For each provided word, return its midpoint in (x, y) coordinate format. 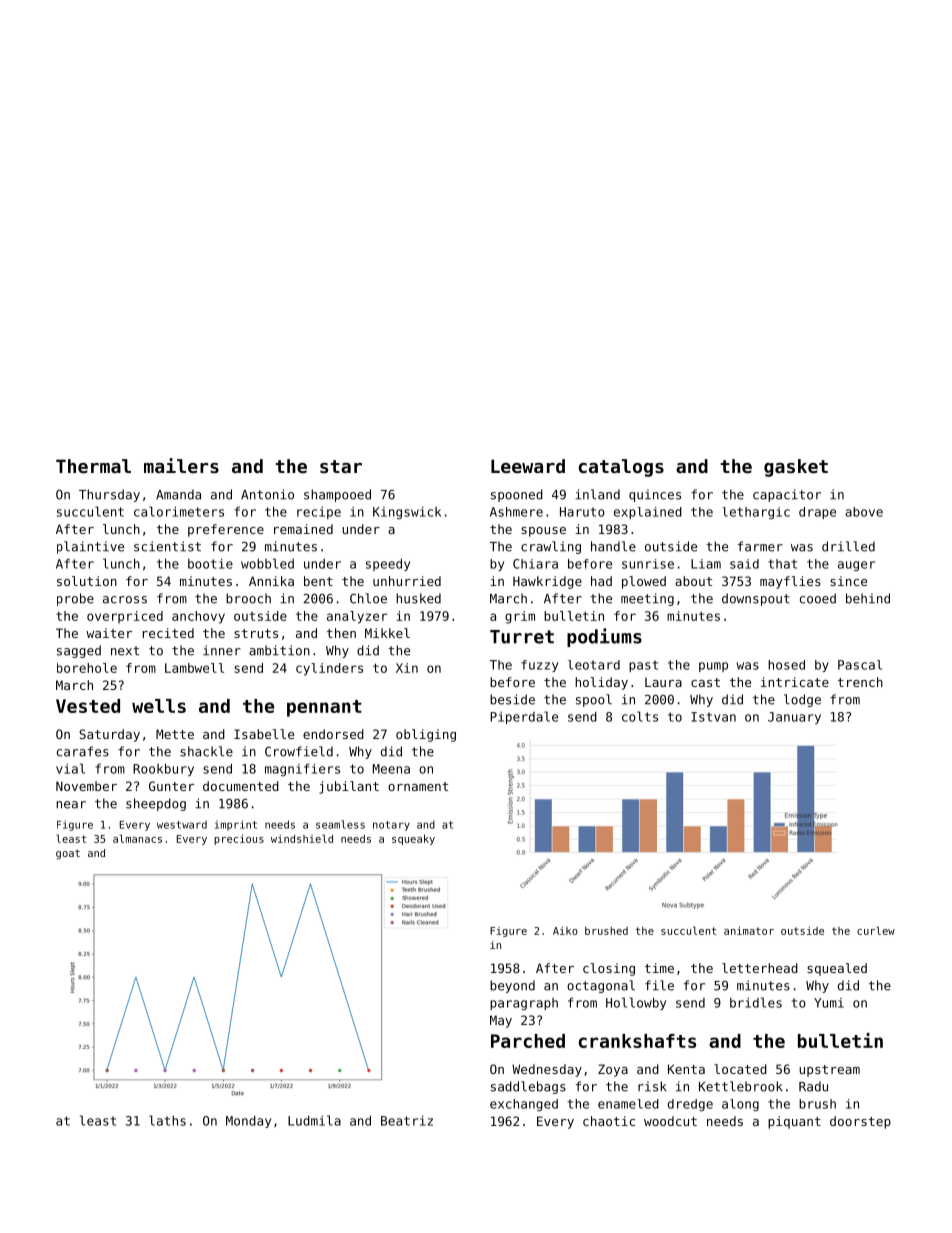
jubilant (349, 787)
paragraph (524, 1004)
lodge (802, 700)
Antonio (267, 494)
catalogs (621, 468)
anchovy (198, 617)
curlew (876, 930)
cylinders (329, 669)
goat (68, 854)
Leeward (528, 466)
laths (167, 1120)
